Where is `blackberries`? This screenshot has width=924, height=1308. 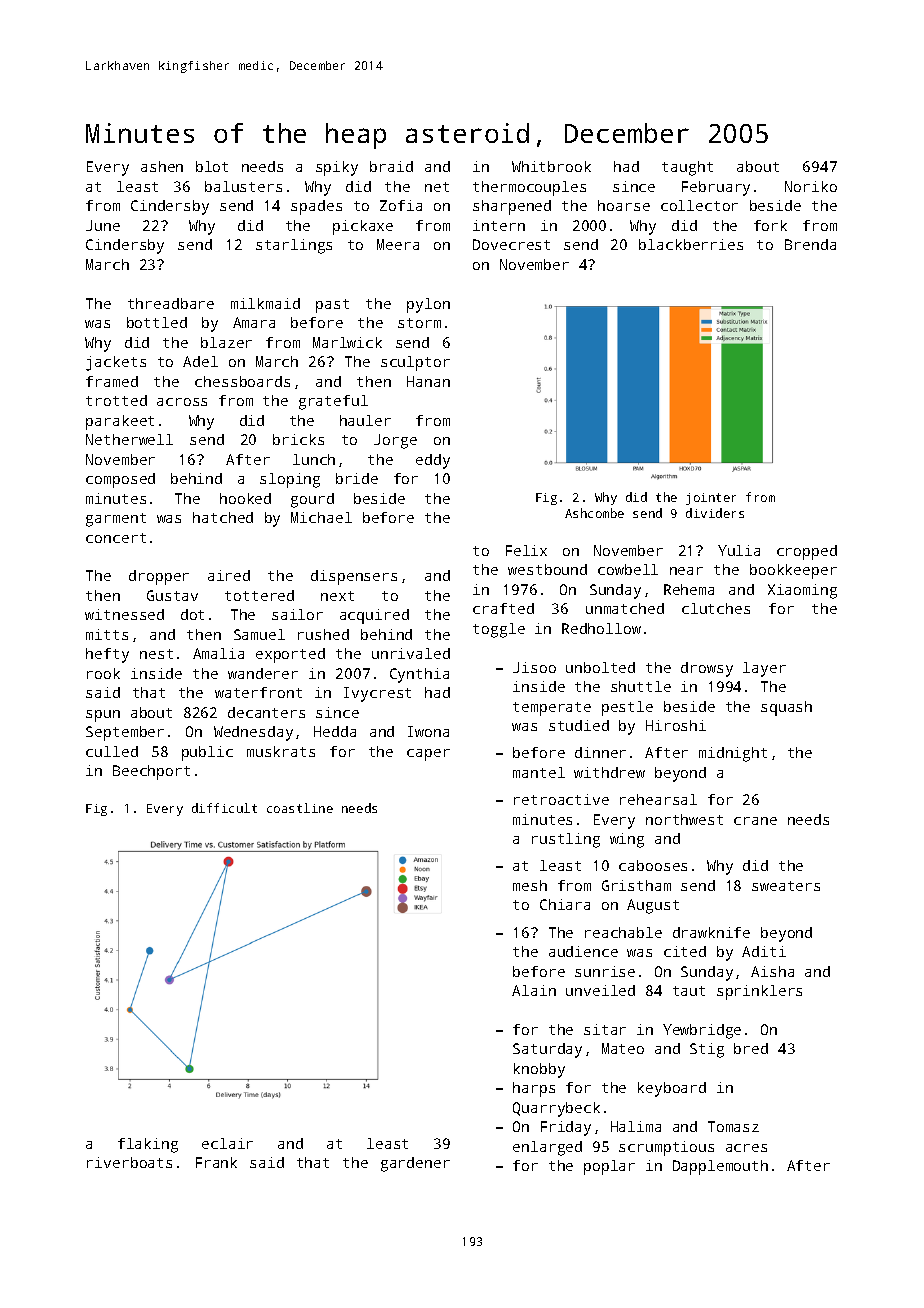 blackberries is located at coordinates (691, 244).
